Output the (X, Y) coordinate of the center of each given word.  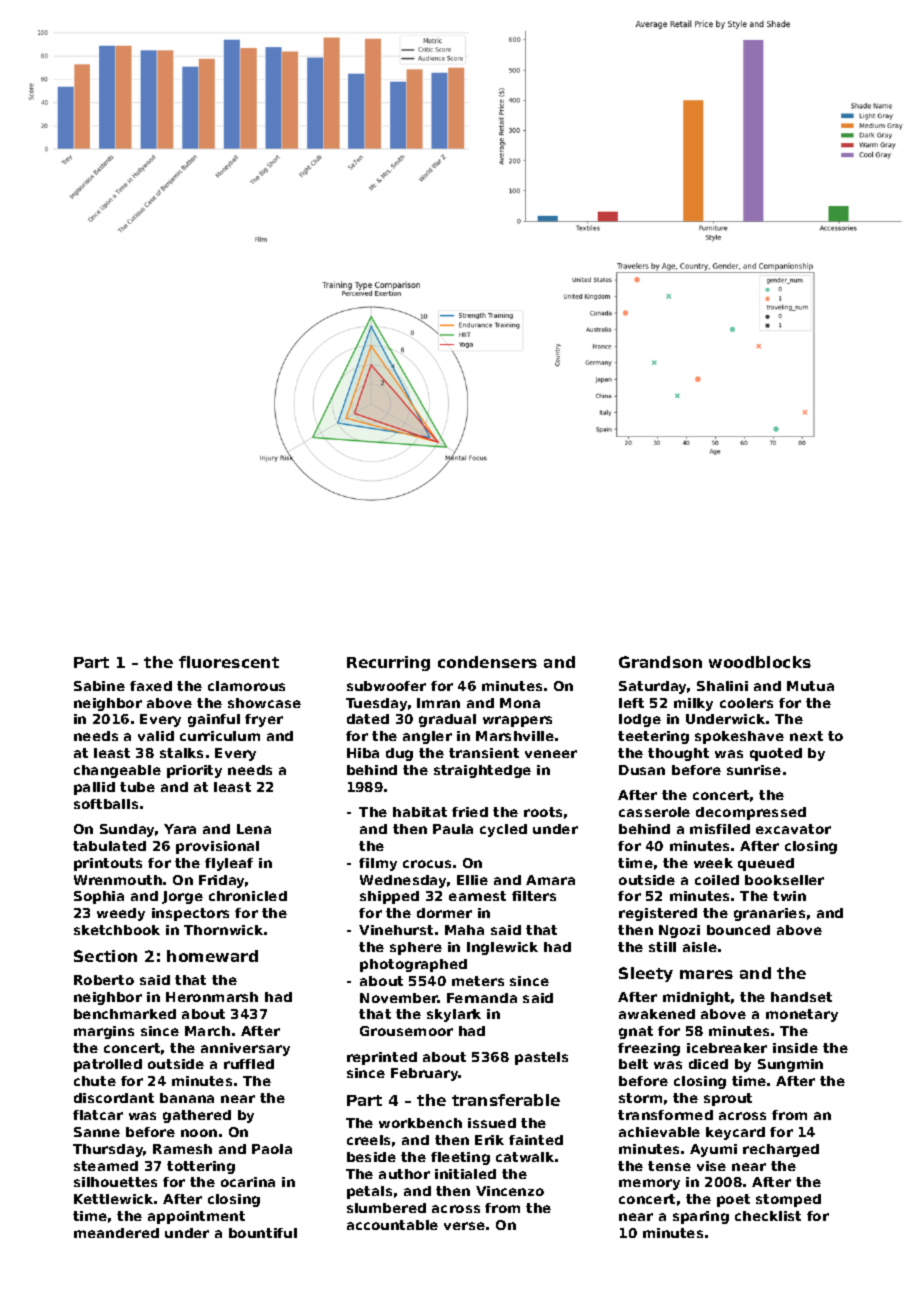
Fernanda (482, 998)
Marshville (515, 736)
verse (464, 1226)
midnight (696, 998)
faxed (151, 686)
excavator (793, 829)
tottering (201, 1167)
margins (104, 1032)
